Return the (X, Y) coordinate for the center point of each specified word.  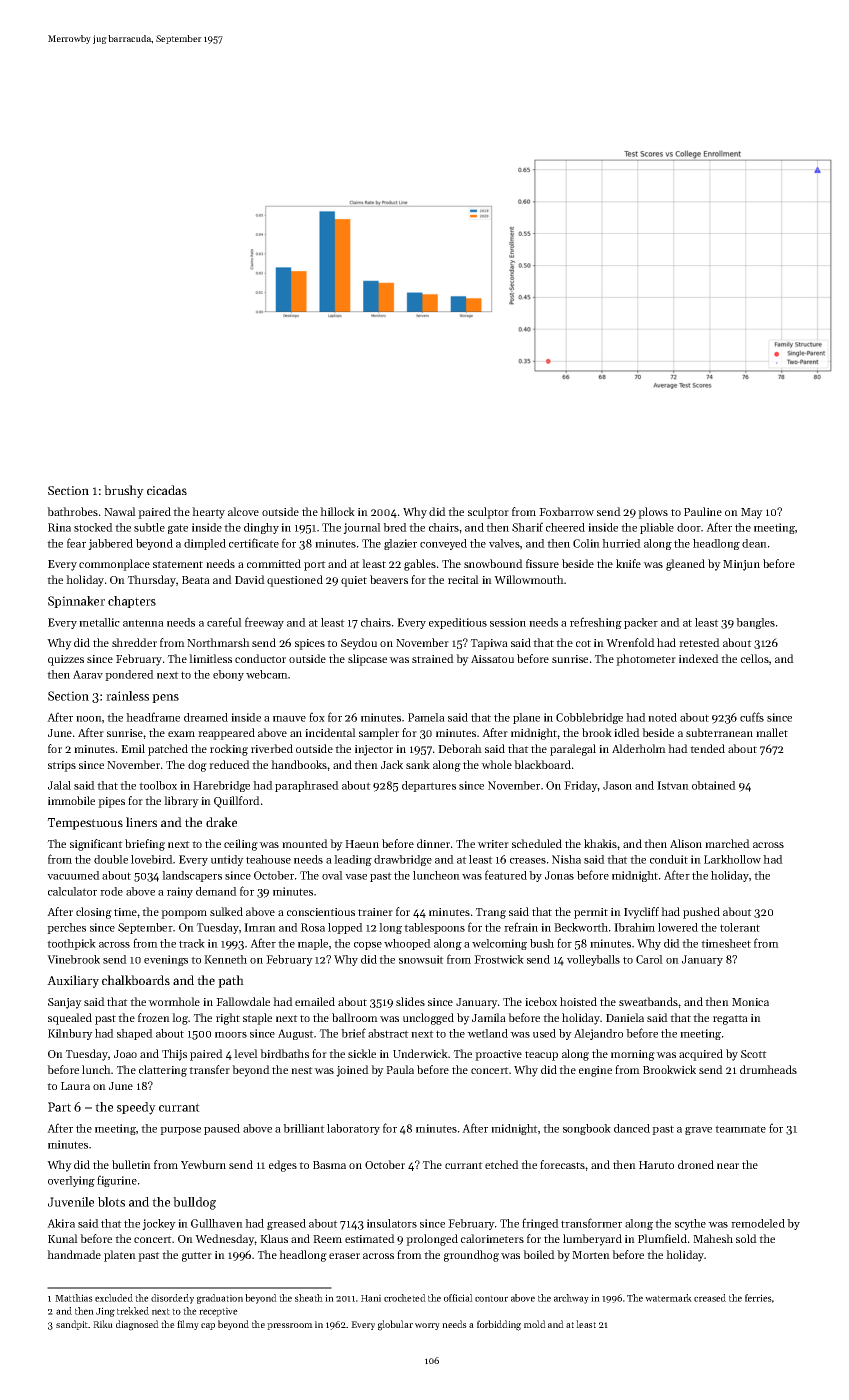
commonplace (114, 565)
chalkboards (136, 980)
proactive (498, 1055)
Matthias (74, 1298)
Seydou (359, 644)
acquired (701, 1055)
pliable (657, 528)
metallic (99, 622)
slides (410, 1001)
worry (427, 1326)
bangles (755, 623)
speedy (136, 1108)
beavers (389, 579)
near (728, 1166)
